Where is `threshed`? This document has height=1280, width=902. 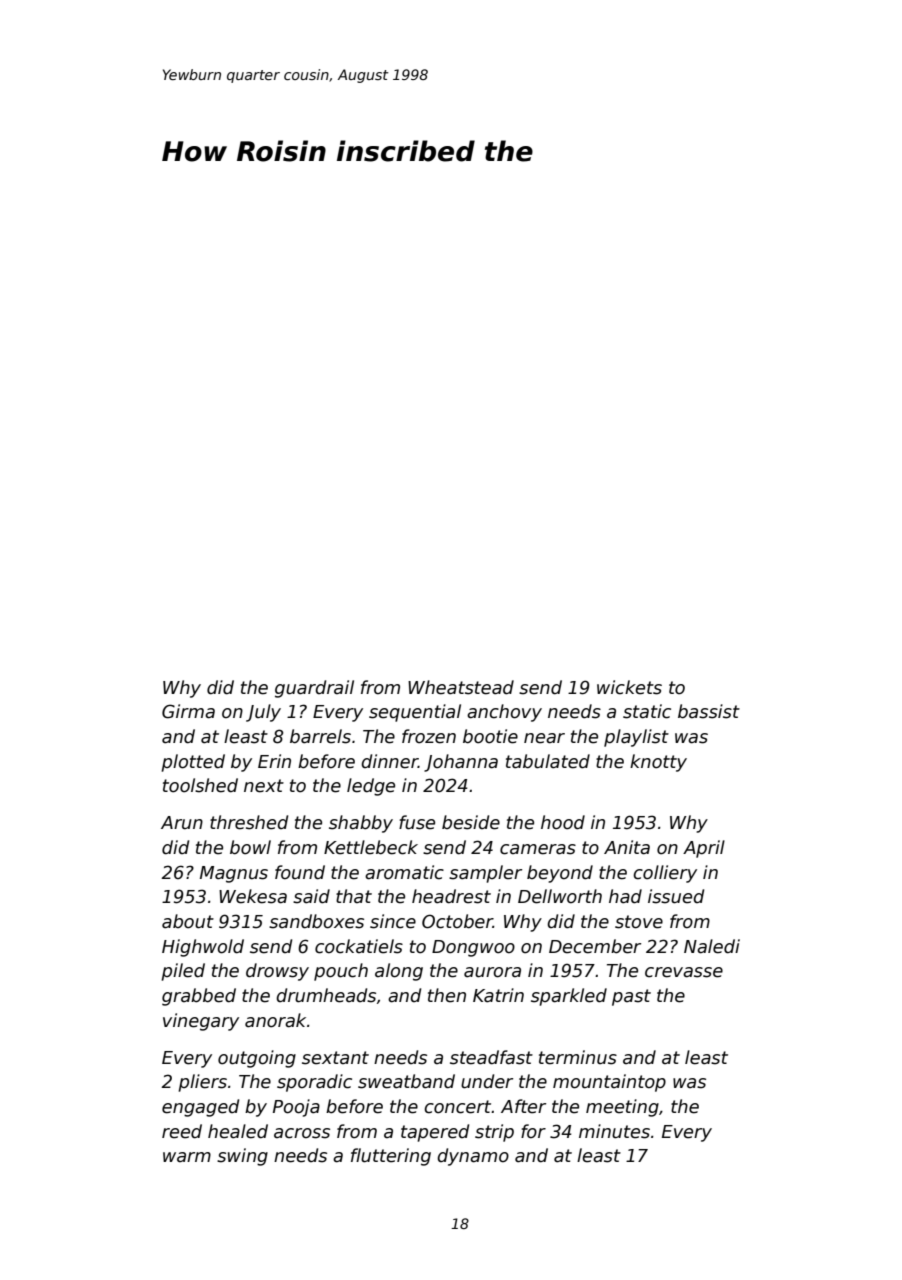 threshed is located at coordinates (249, 822).
